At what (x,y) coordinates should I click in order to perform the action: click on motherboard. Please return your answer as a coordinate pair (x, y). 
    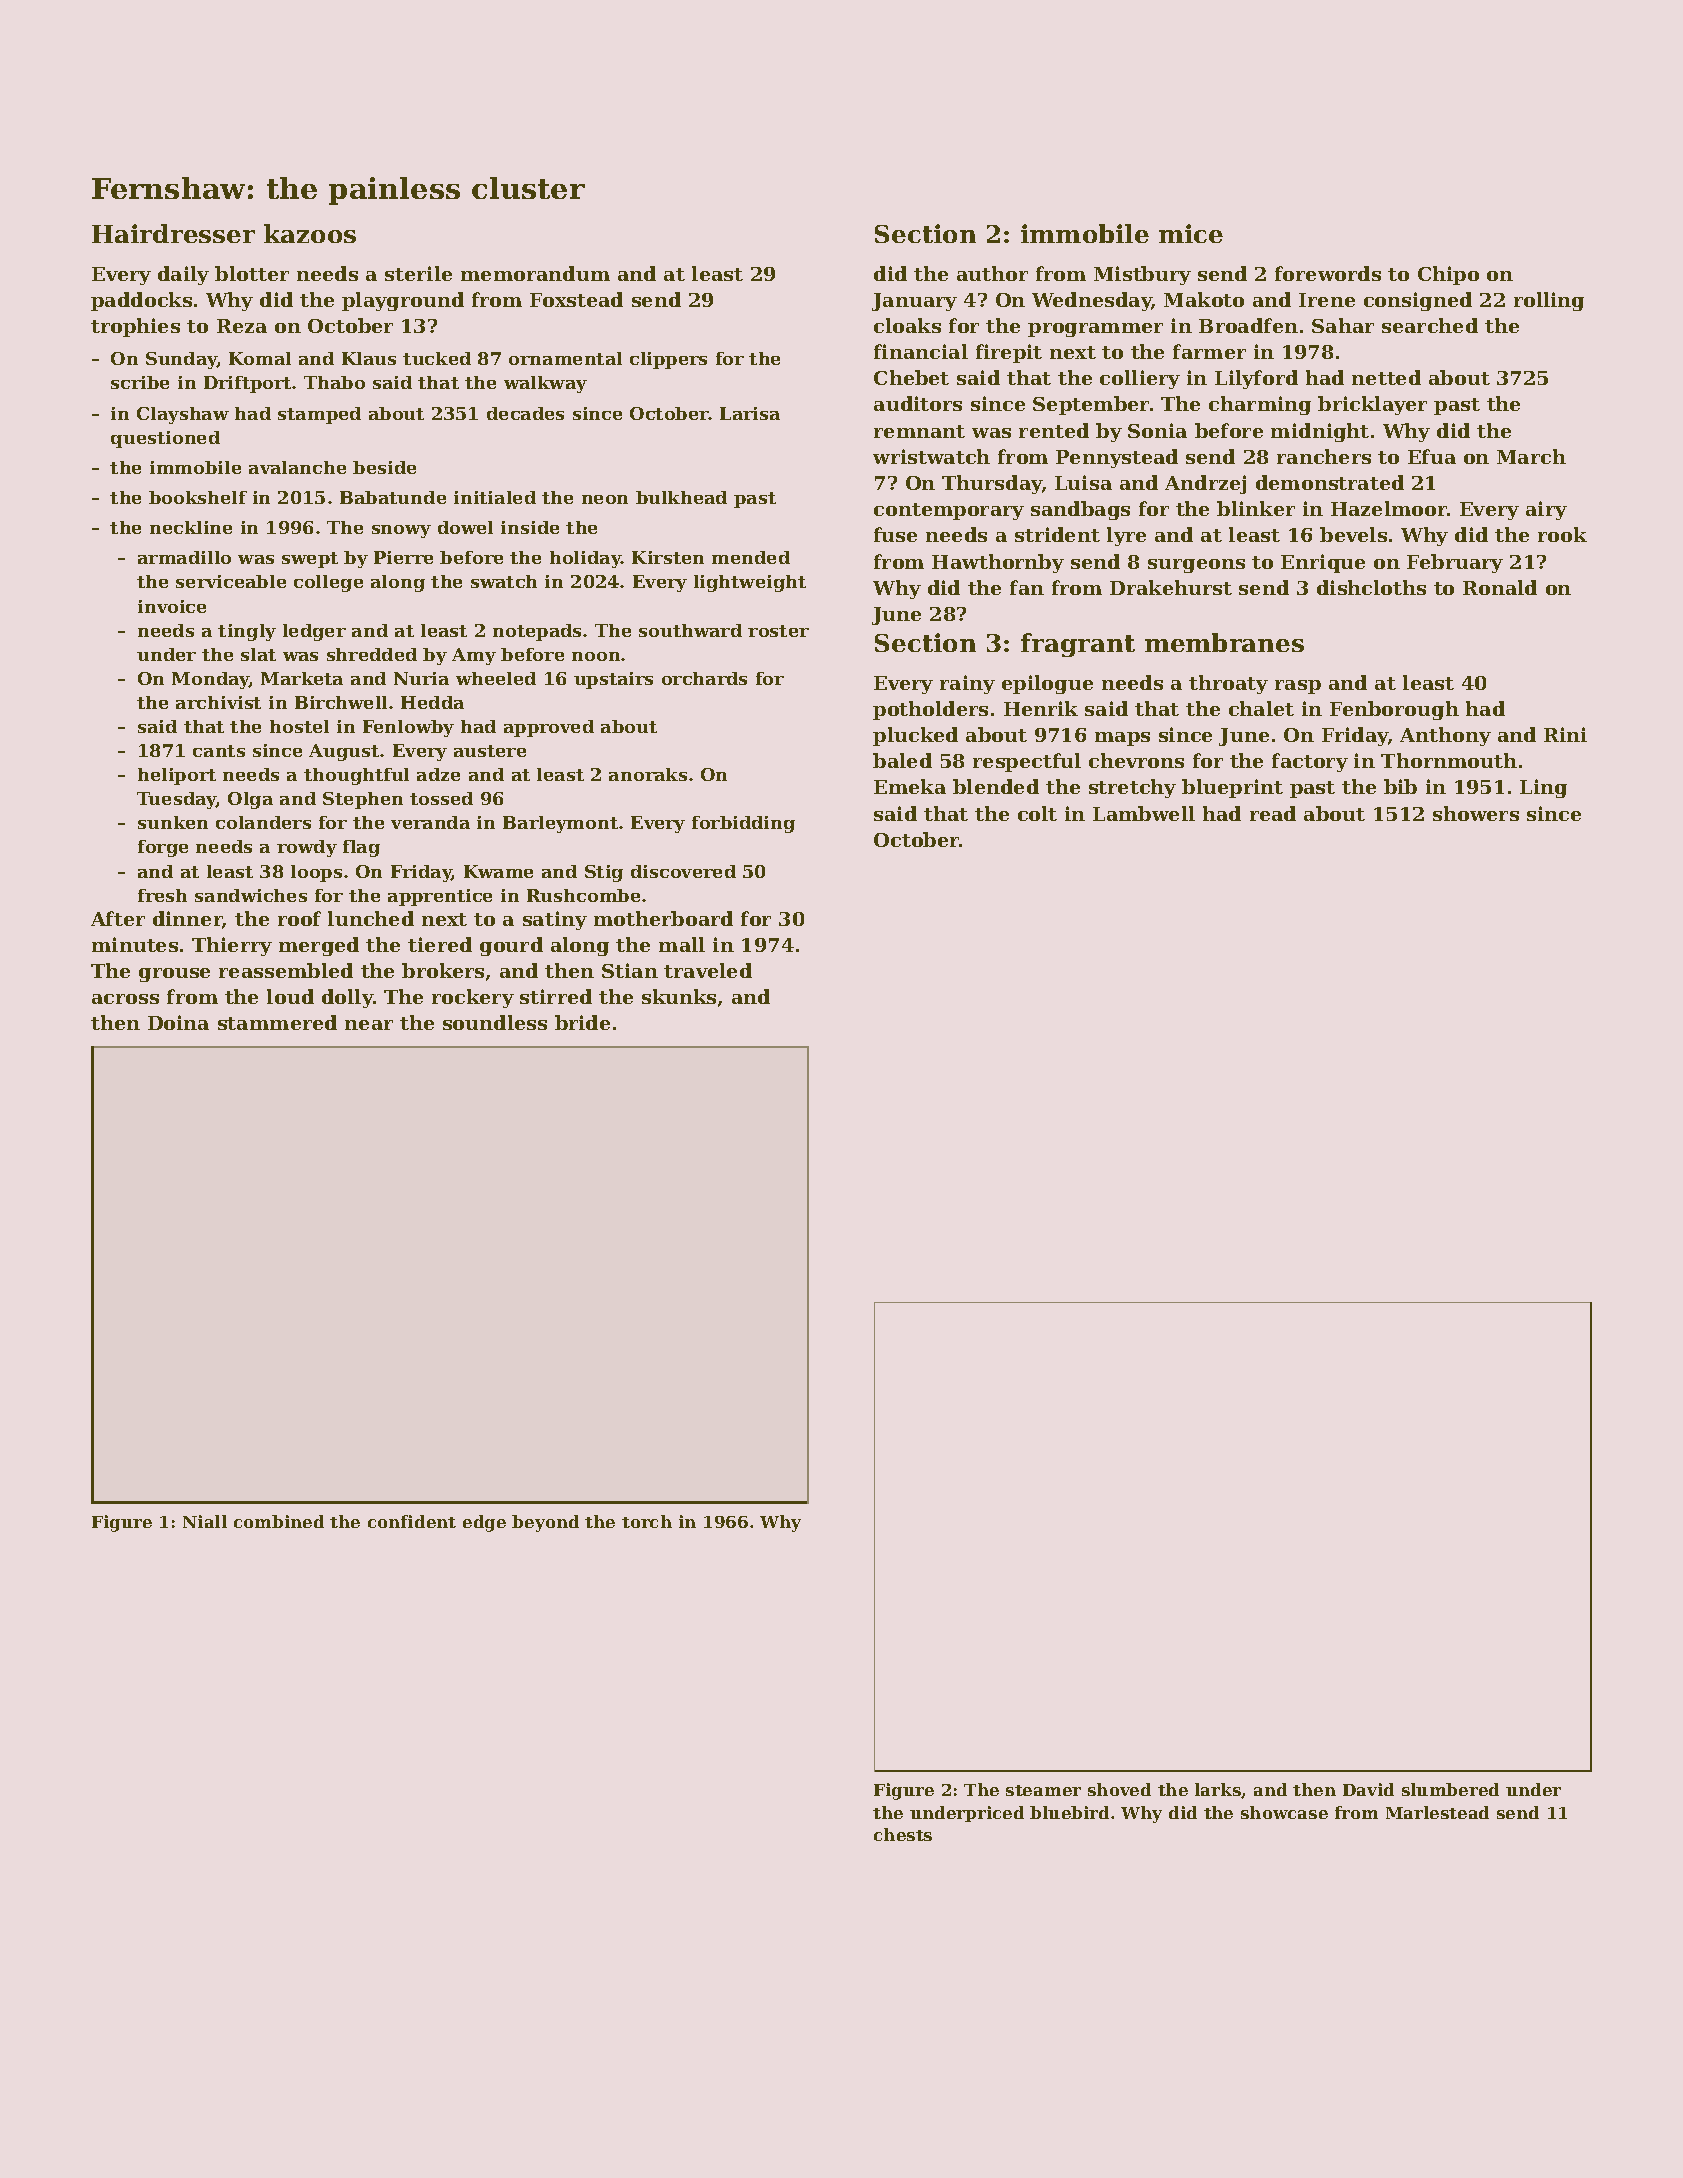
    Looking at the image, I should click on (663, 918).
